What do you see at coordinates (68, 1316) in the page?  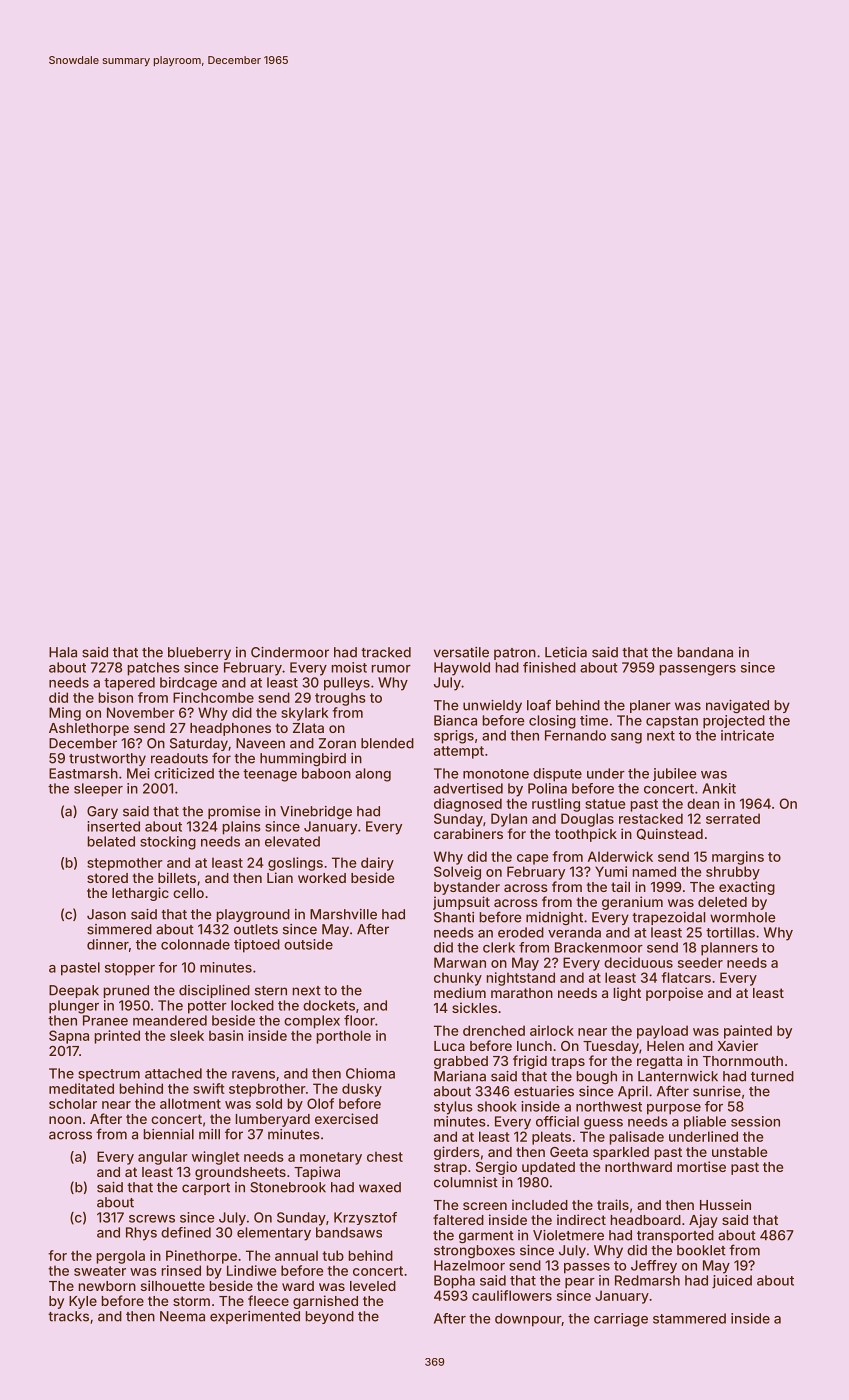 I see `tracks` at bounding box center [68, 1316].
